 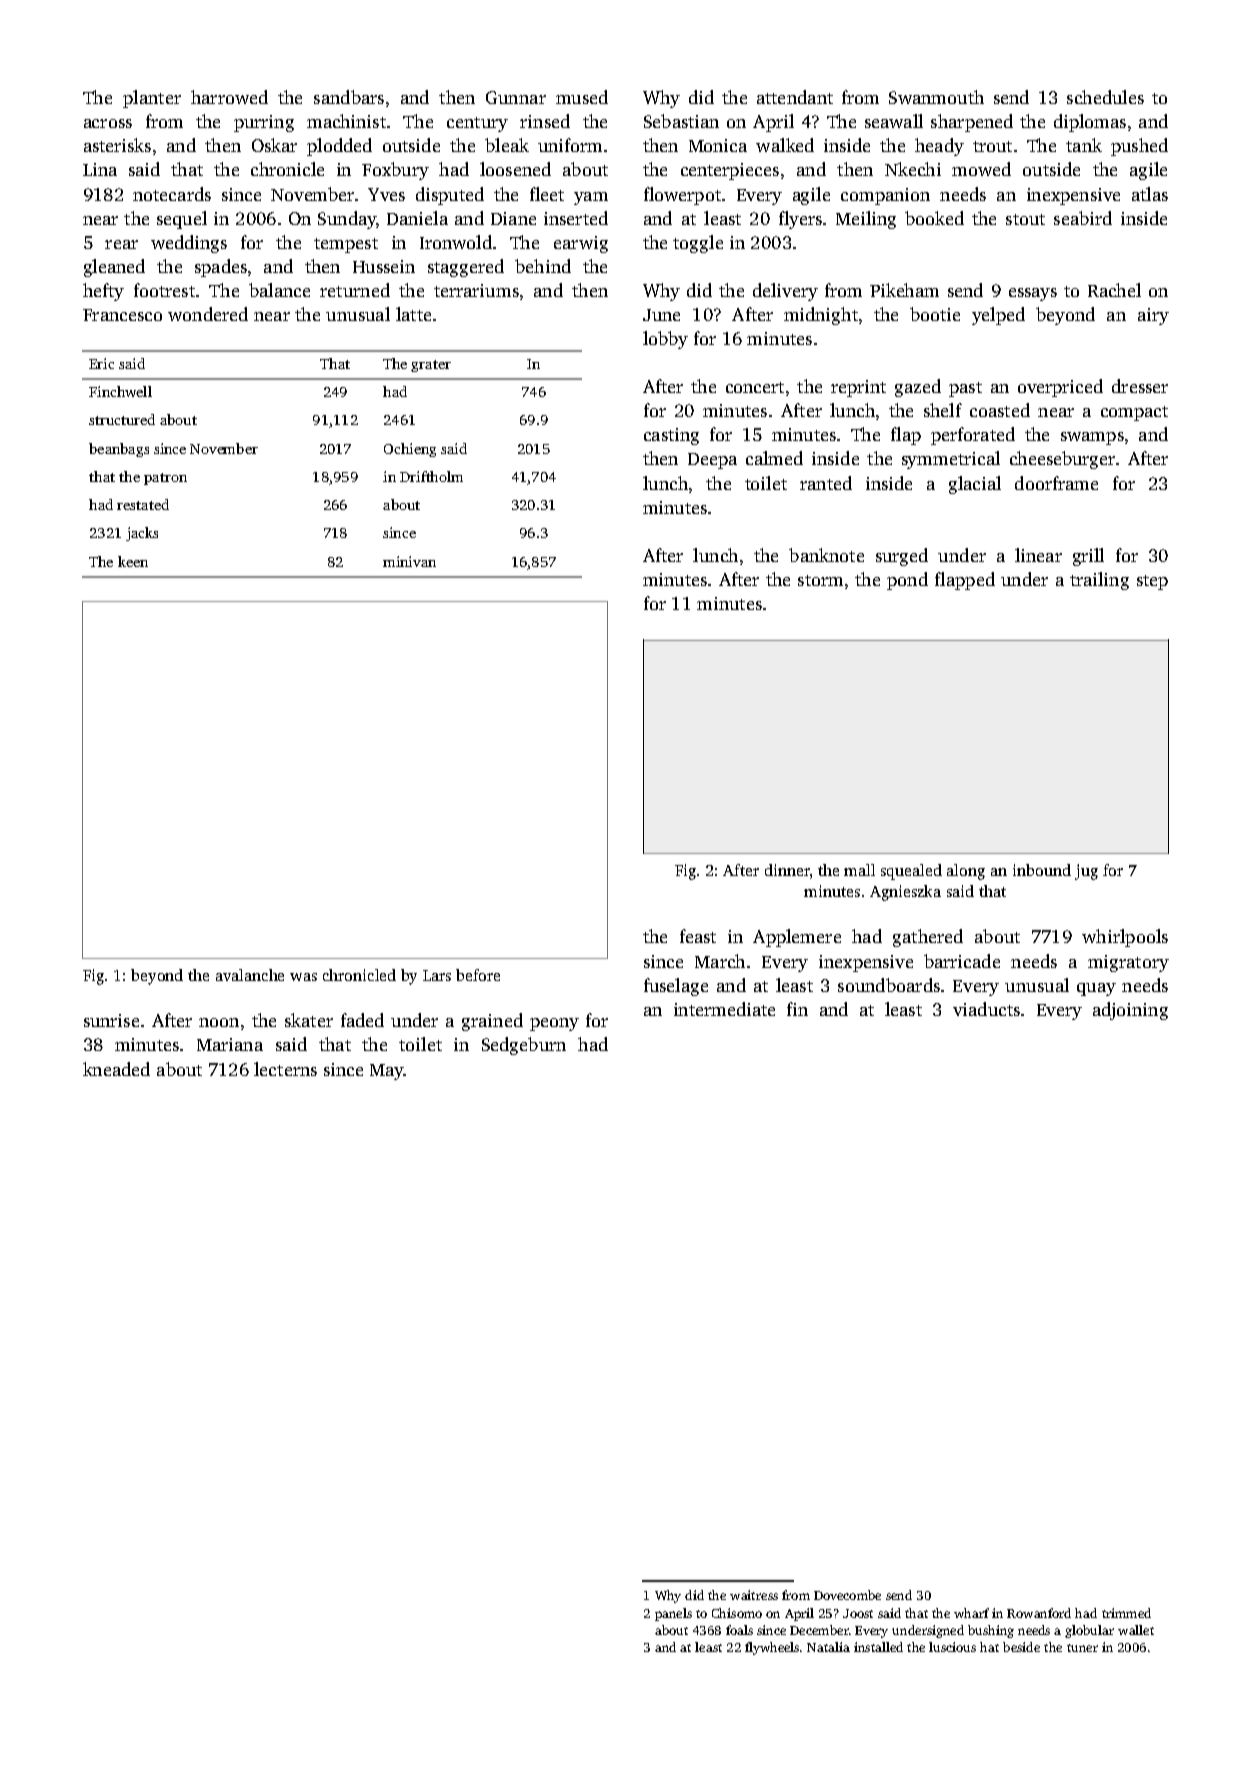 I want to click on trimmed, so click(x=1126, y=1613).
